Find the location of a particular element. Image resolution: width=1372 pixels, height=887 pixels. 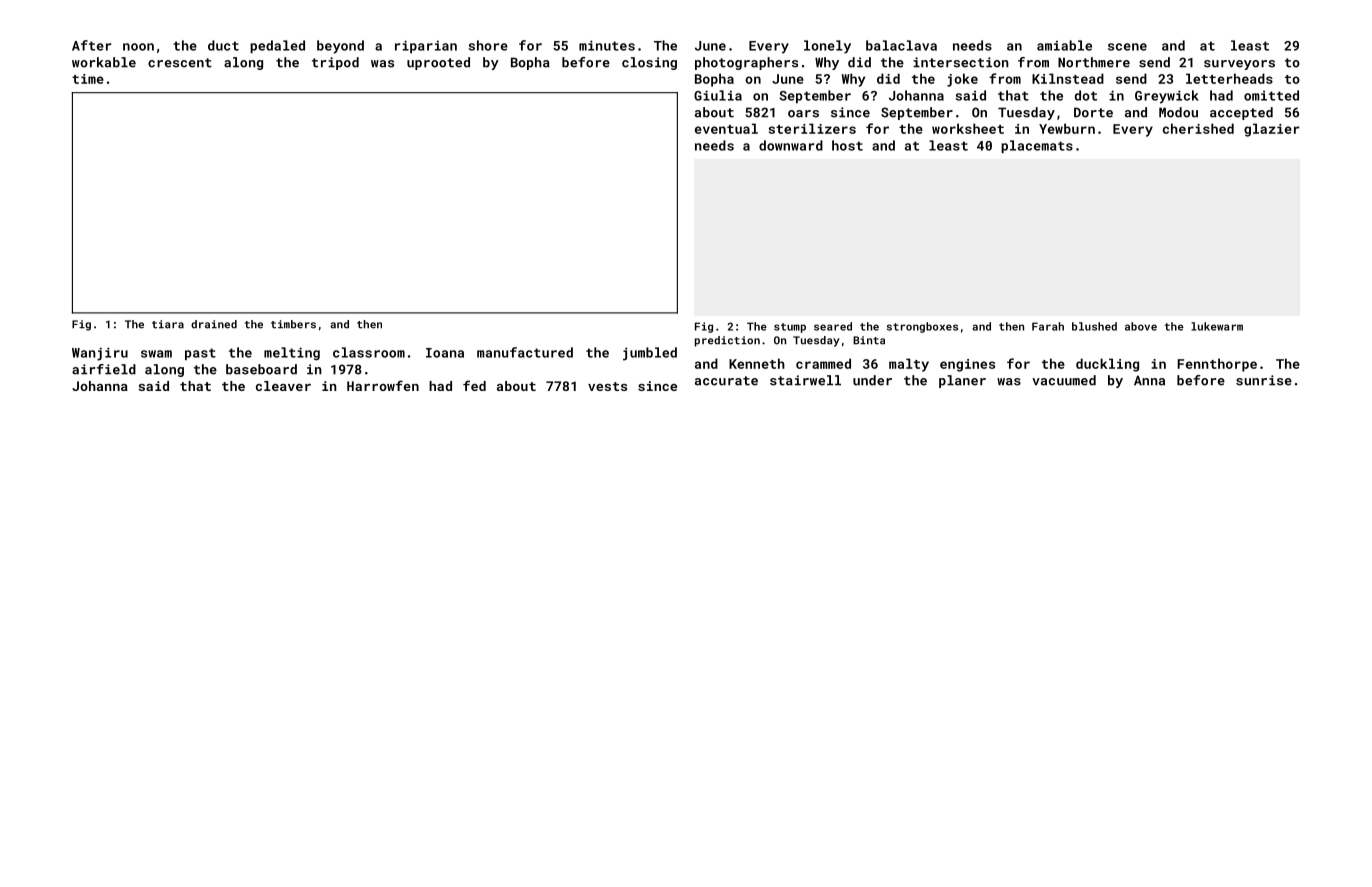

strongboxes is located at coordinates (922, 327).
